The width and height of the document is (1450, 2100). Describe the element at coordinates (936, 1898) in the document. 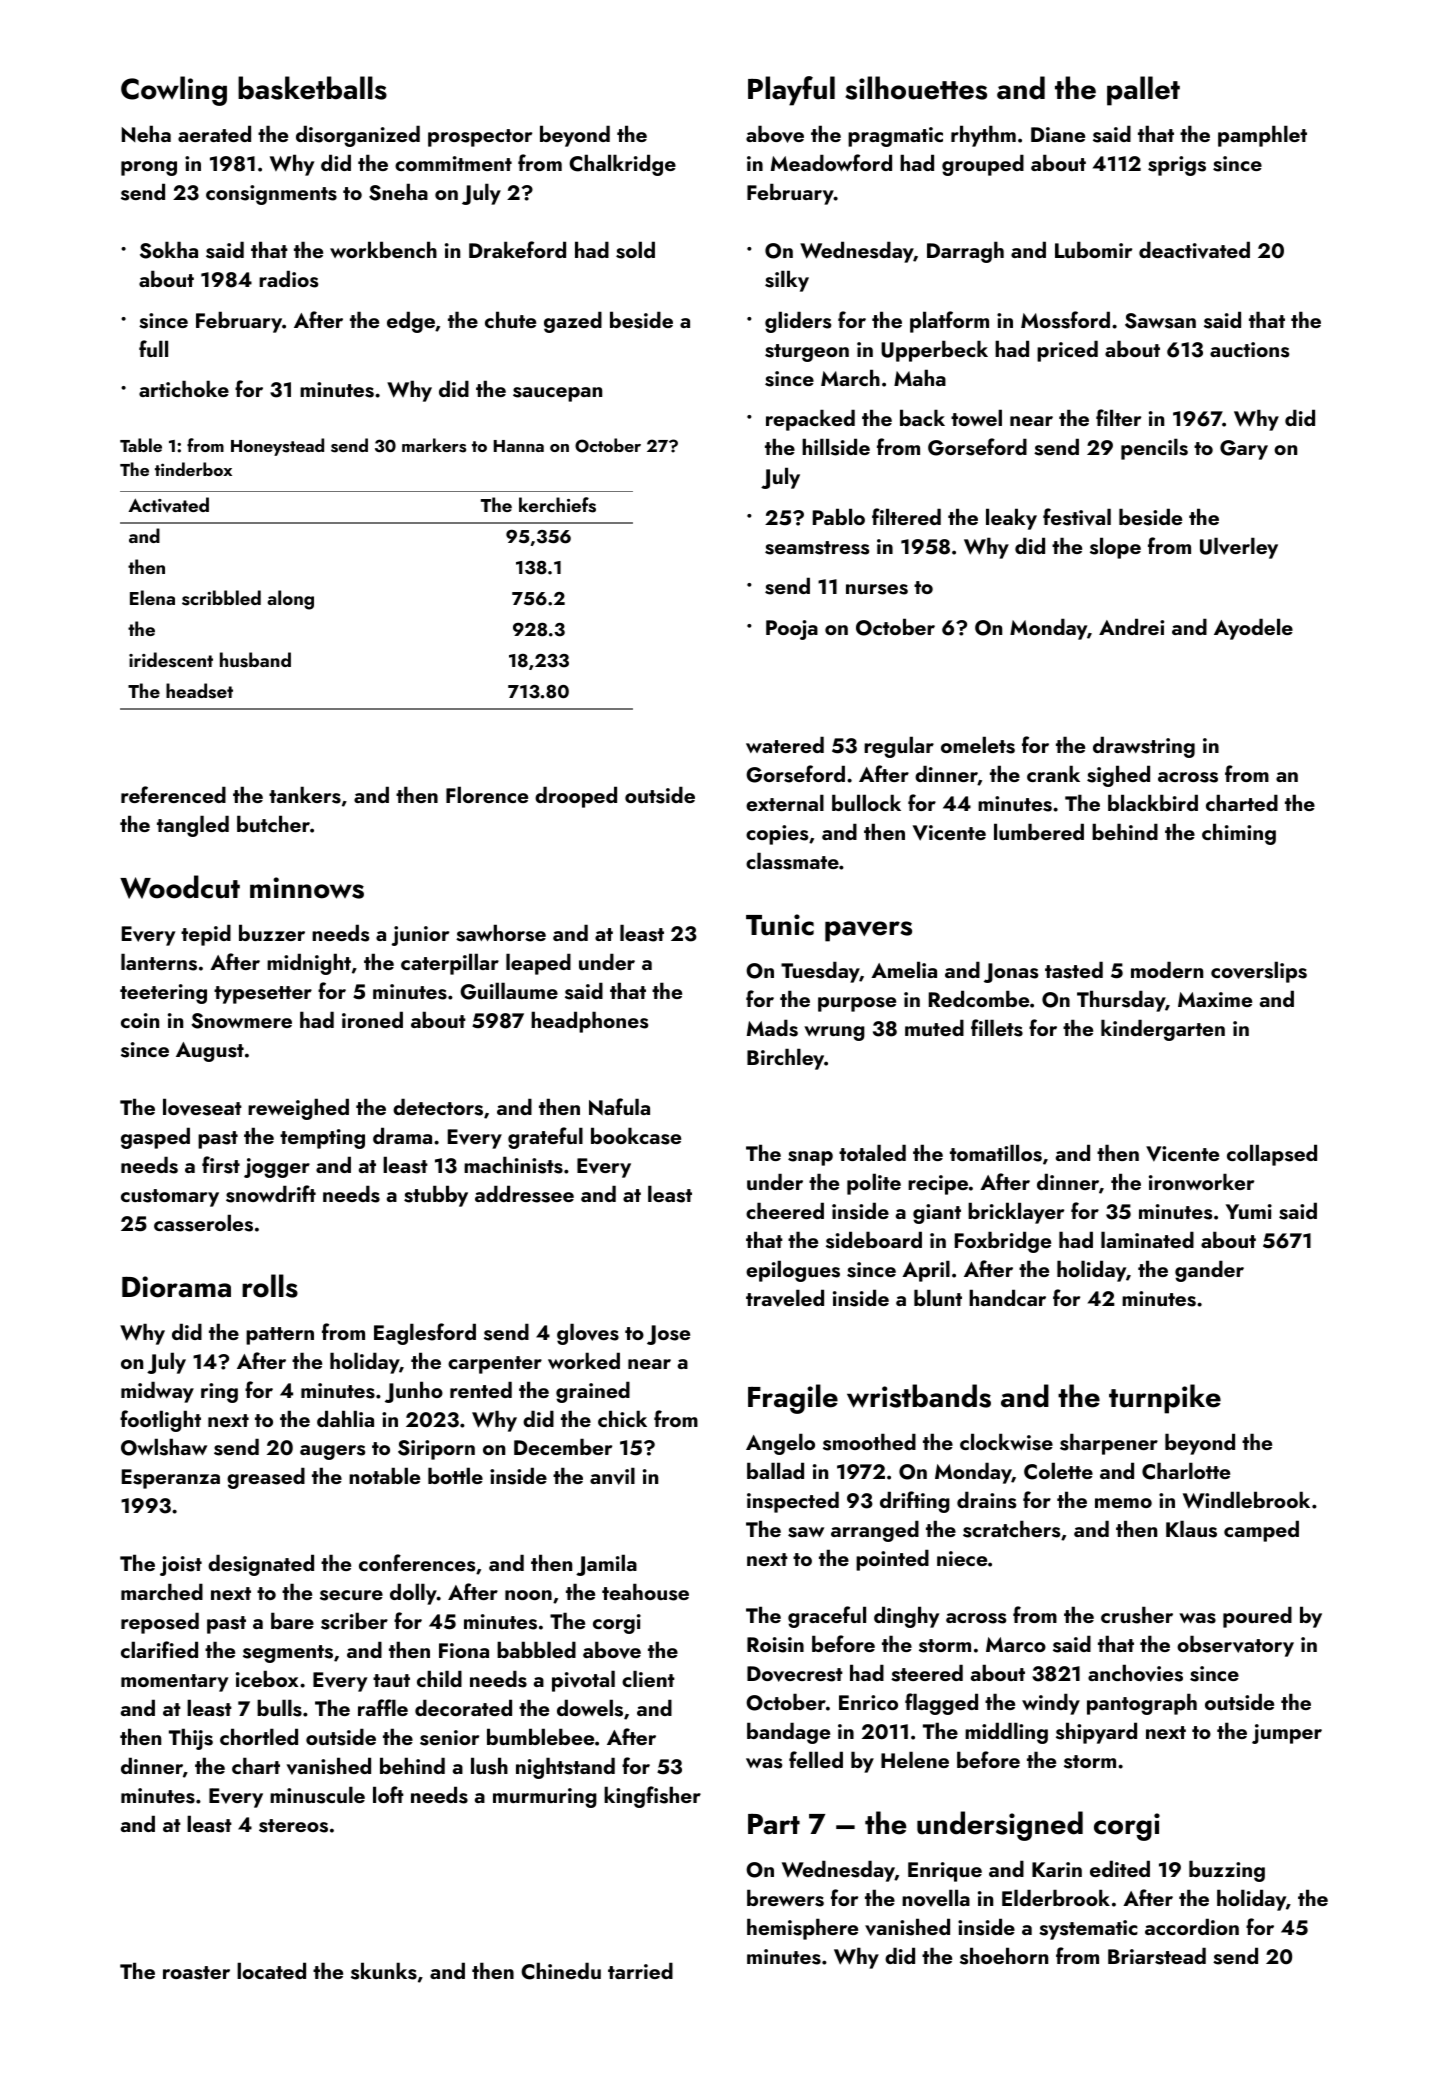

I see `novella` at that location.
